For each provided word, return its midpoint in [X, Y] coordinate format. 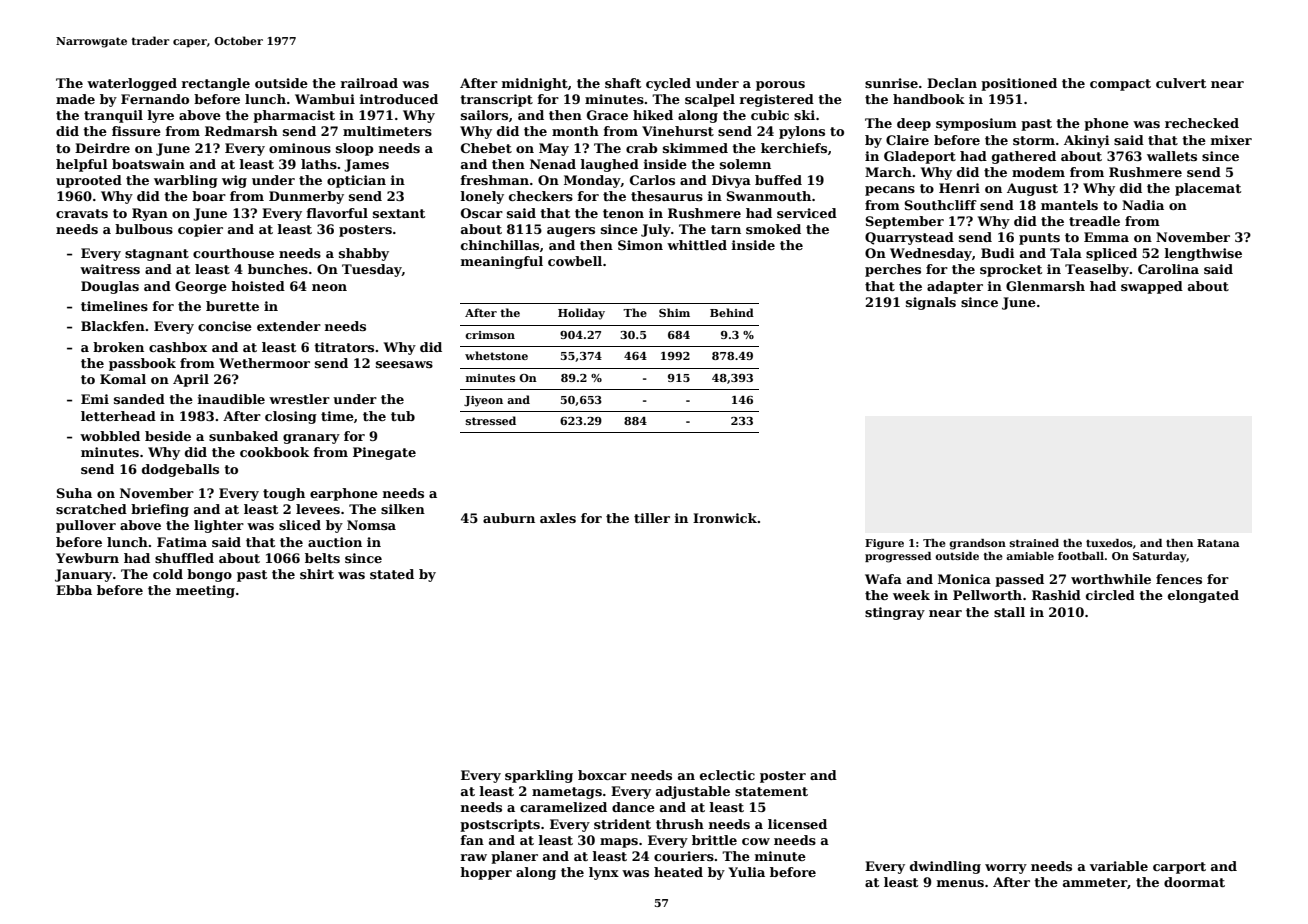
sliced [300, 525]
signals [931, 303]
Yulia [747, 872]
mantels [1069, 205]
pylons [802, 132]
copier [200, 230]
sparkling [539, 776]
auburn [509, 518]
